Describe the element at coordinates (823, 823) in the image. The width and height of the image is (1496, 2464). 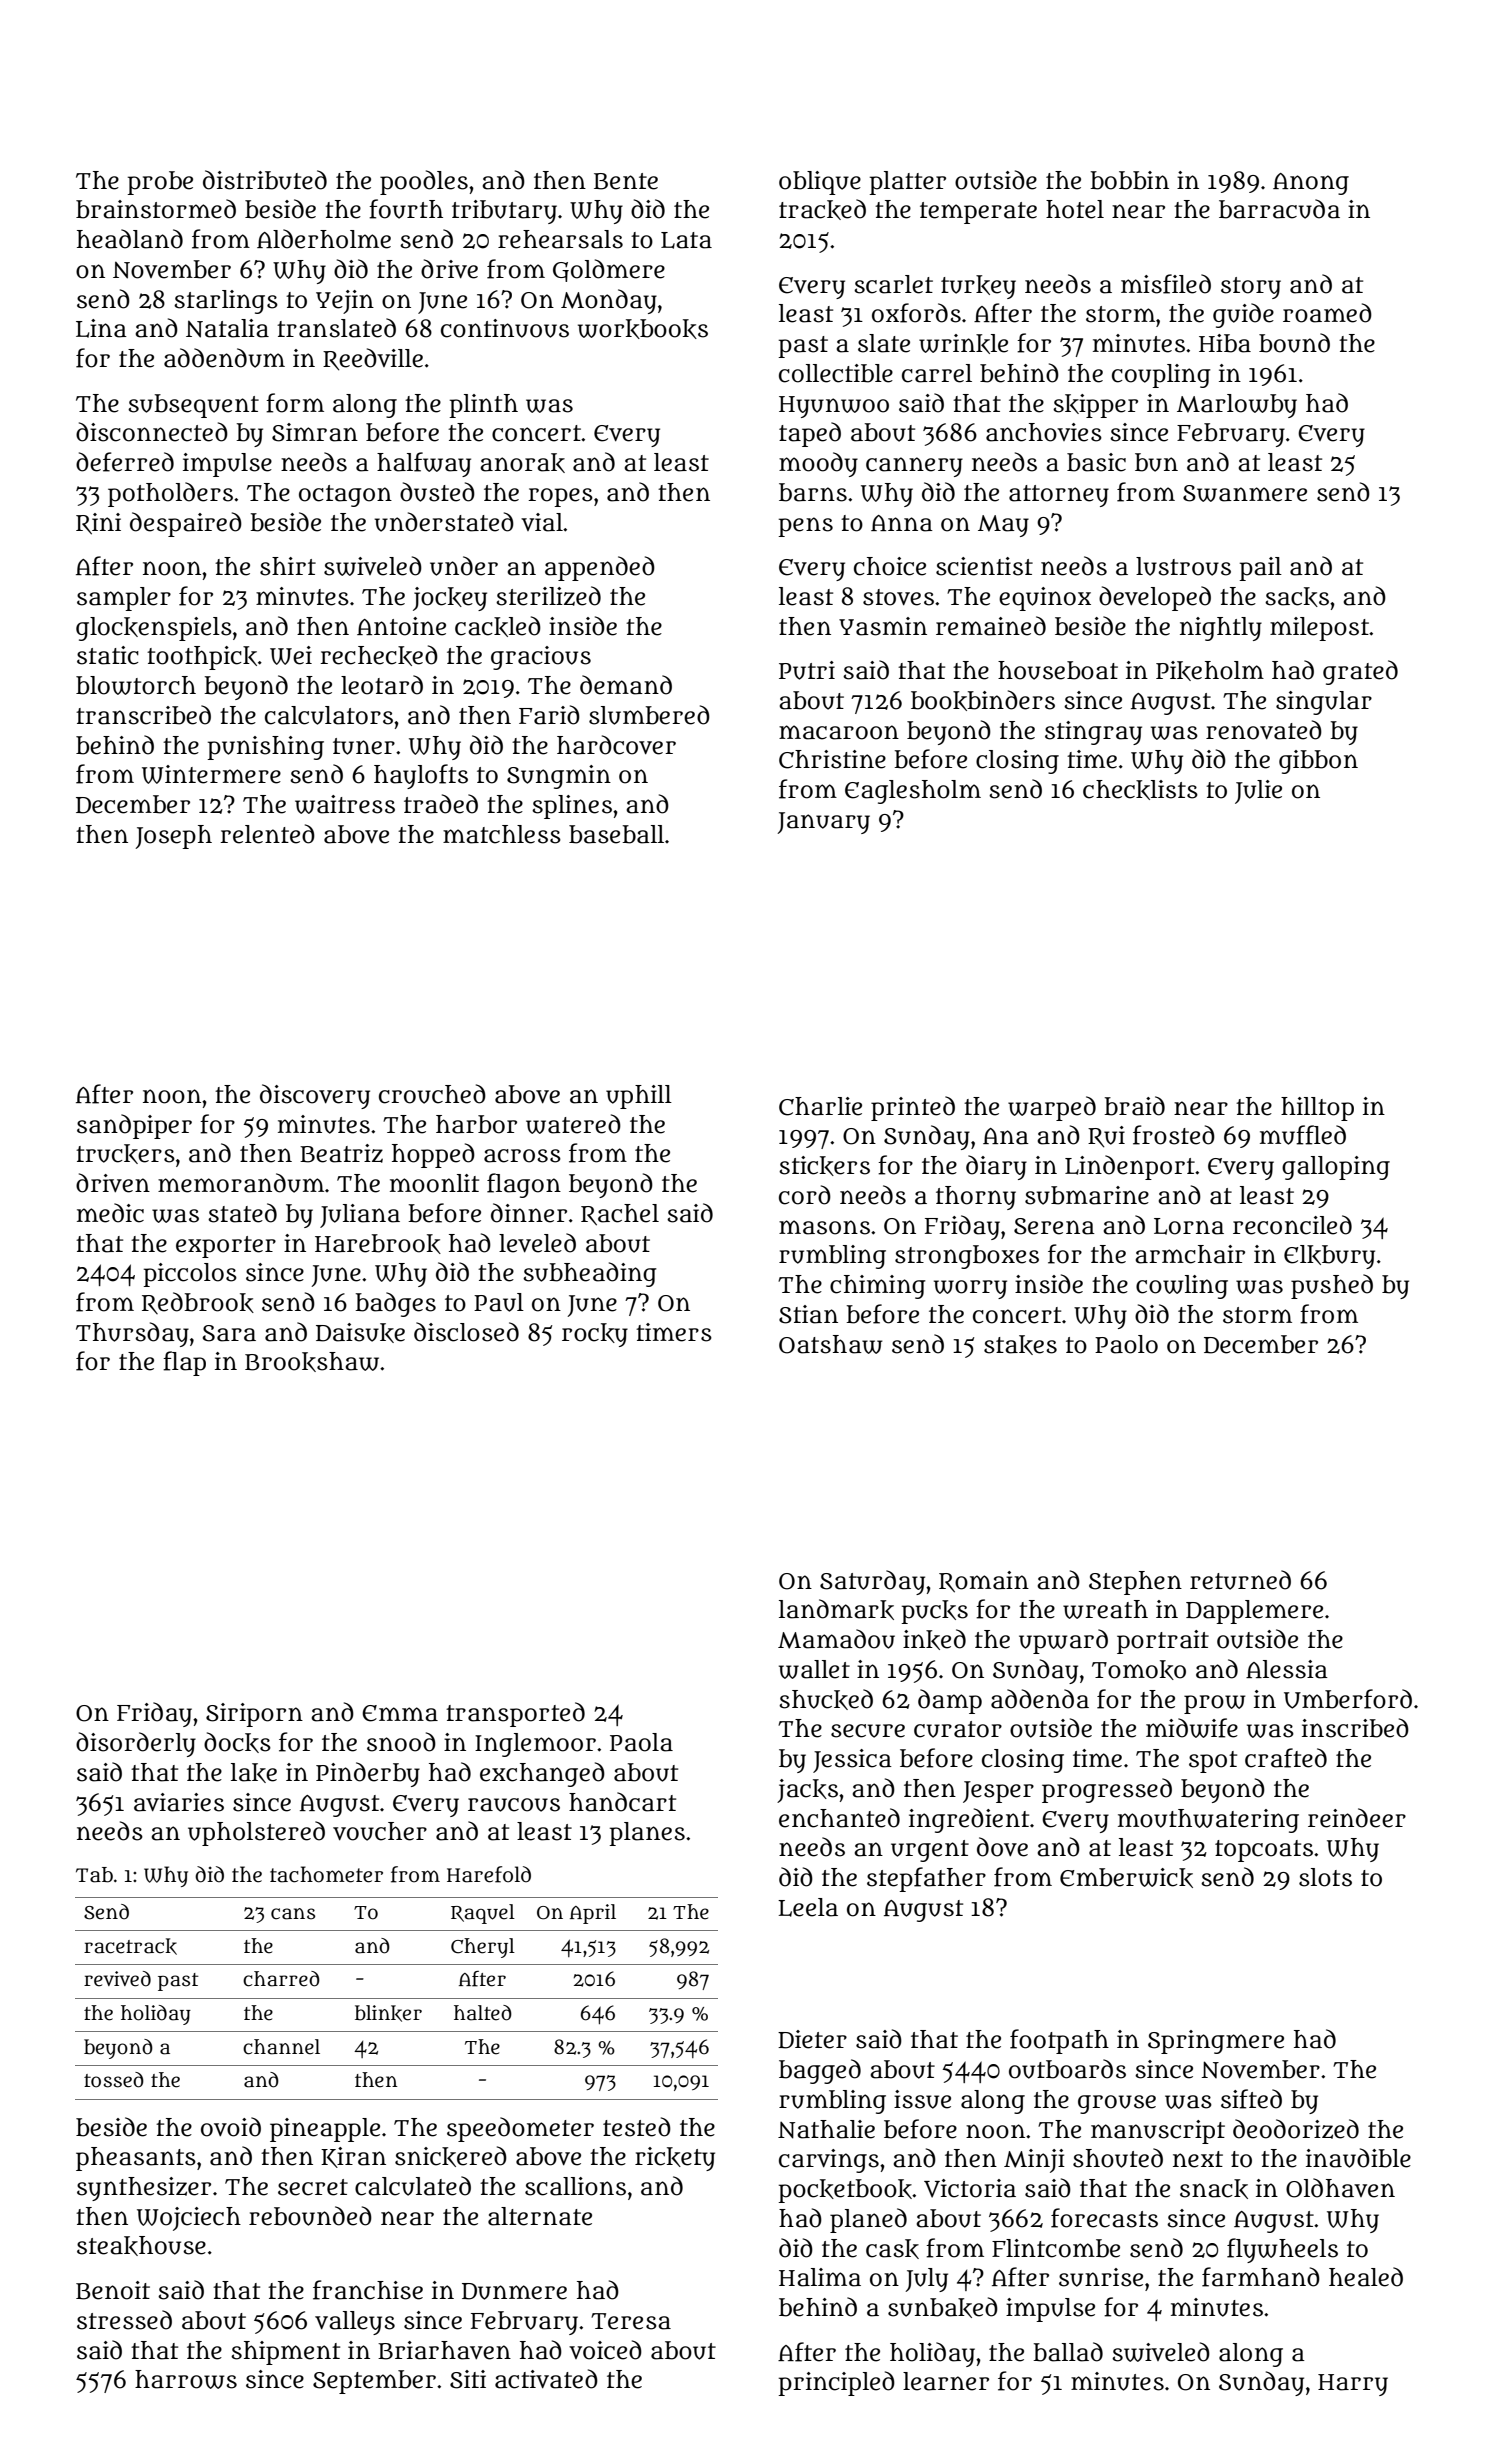
I see `January` at that location.
